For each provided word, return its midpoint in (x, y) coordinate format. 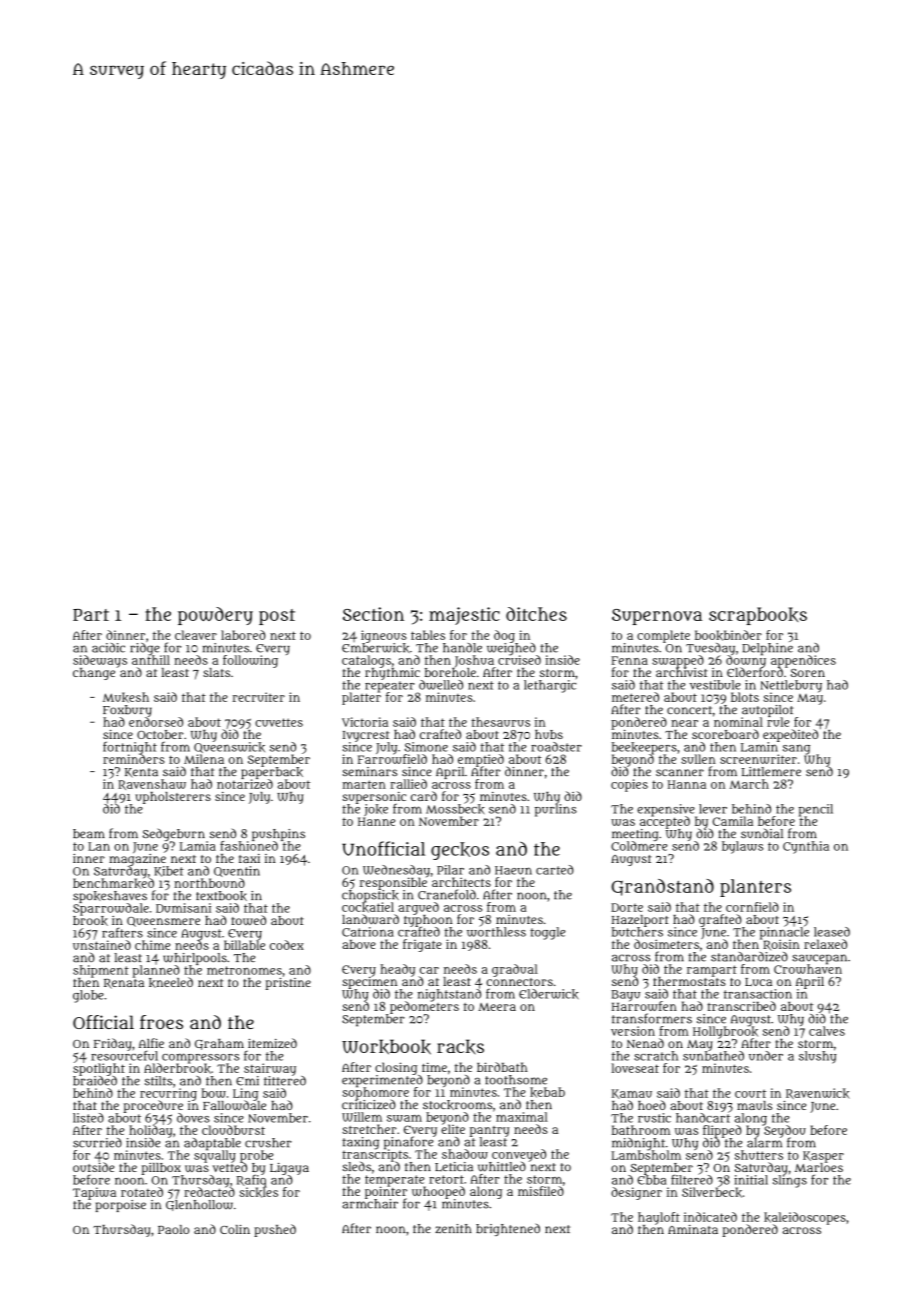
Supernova (657, 617)
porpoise (121, 1206)
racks (460, 1047)
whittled (502, 1167)
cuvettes (279, 722)
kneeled (171, 982)
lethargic (550, 686)
